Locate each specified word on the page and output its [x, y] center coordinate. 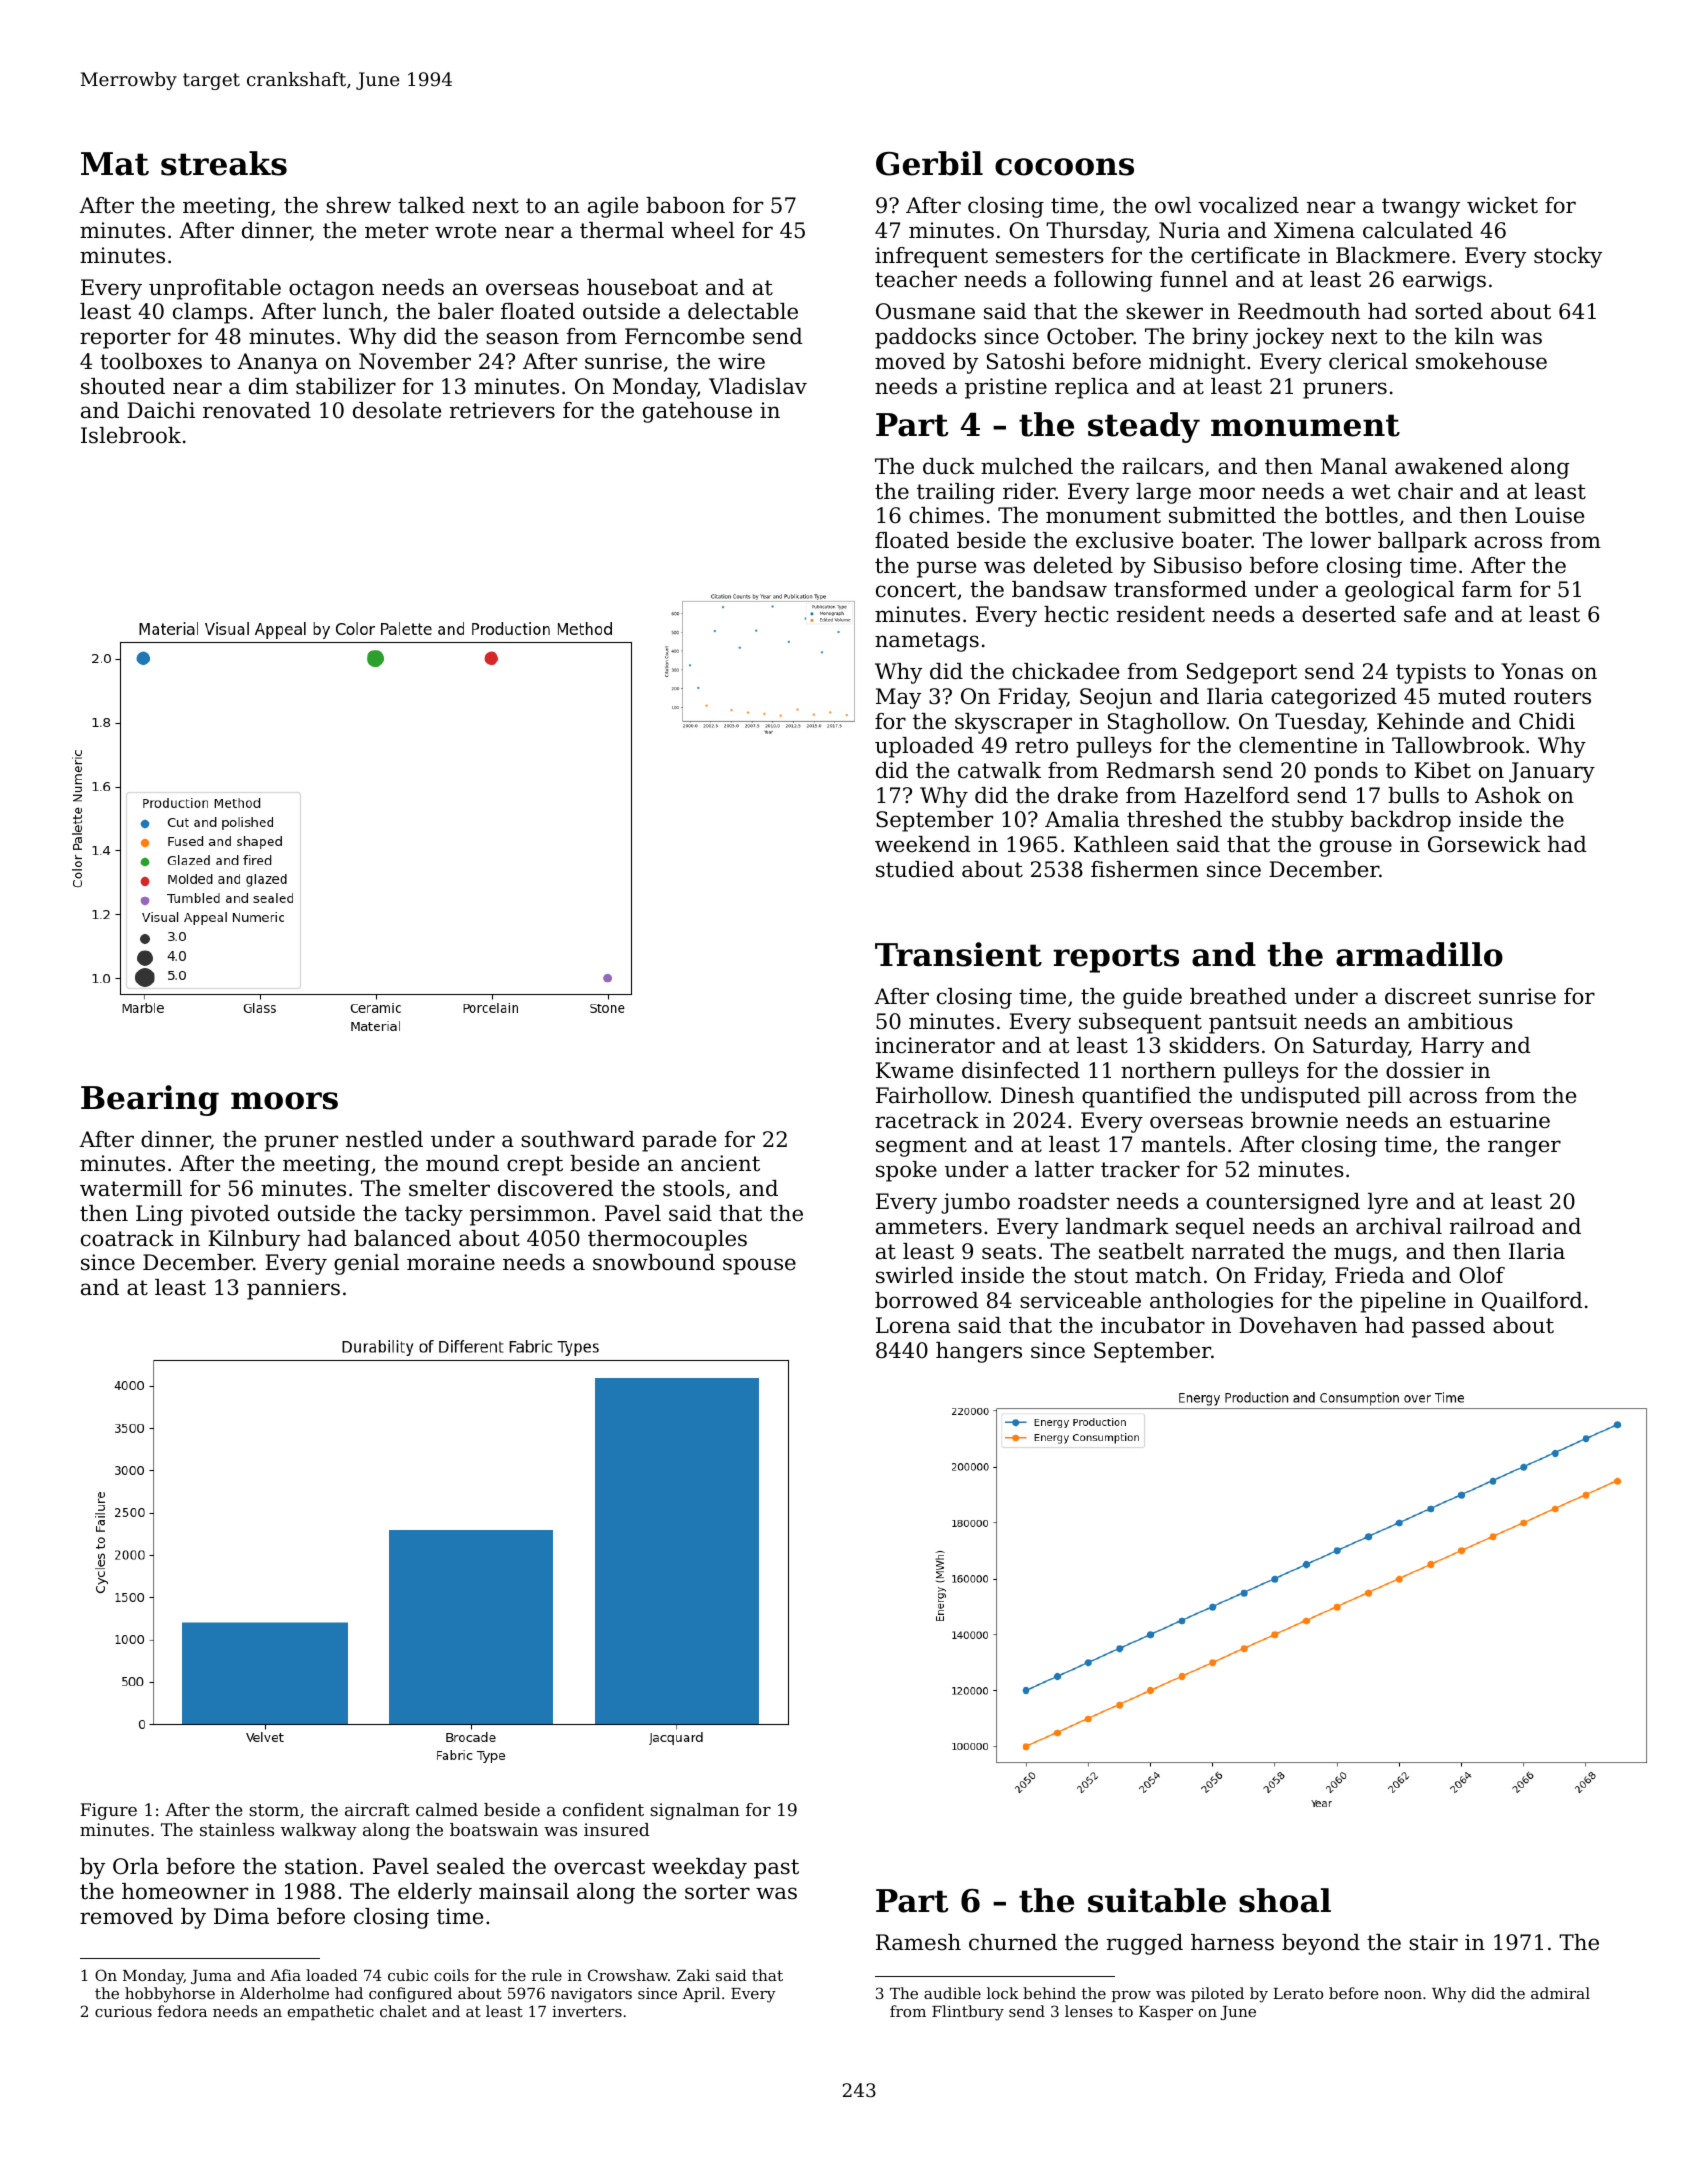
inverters [587, 2011]
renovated [257, 410]
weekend [923, 844]
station [321, 1866]
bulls [1413, 795]
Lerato [1298, 1993]
